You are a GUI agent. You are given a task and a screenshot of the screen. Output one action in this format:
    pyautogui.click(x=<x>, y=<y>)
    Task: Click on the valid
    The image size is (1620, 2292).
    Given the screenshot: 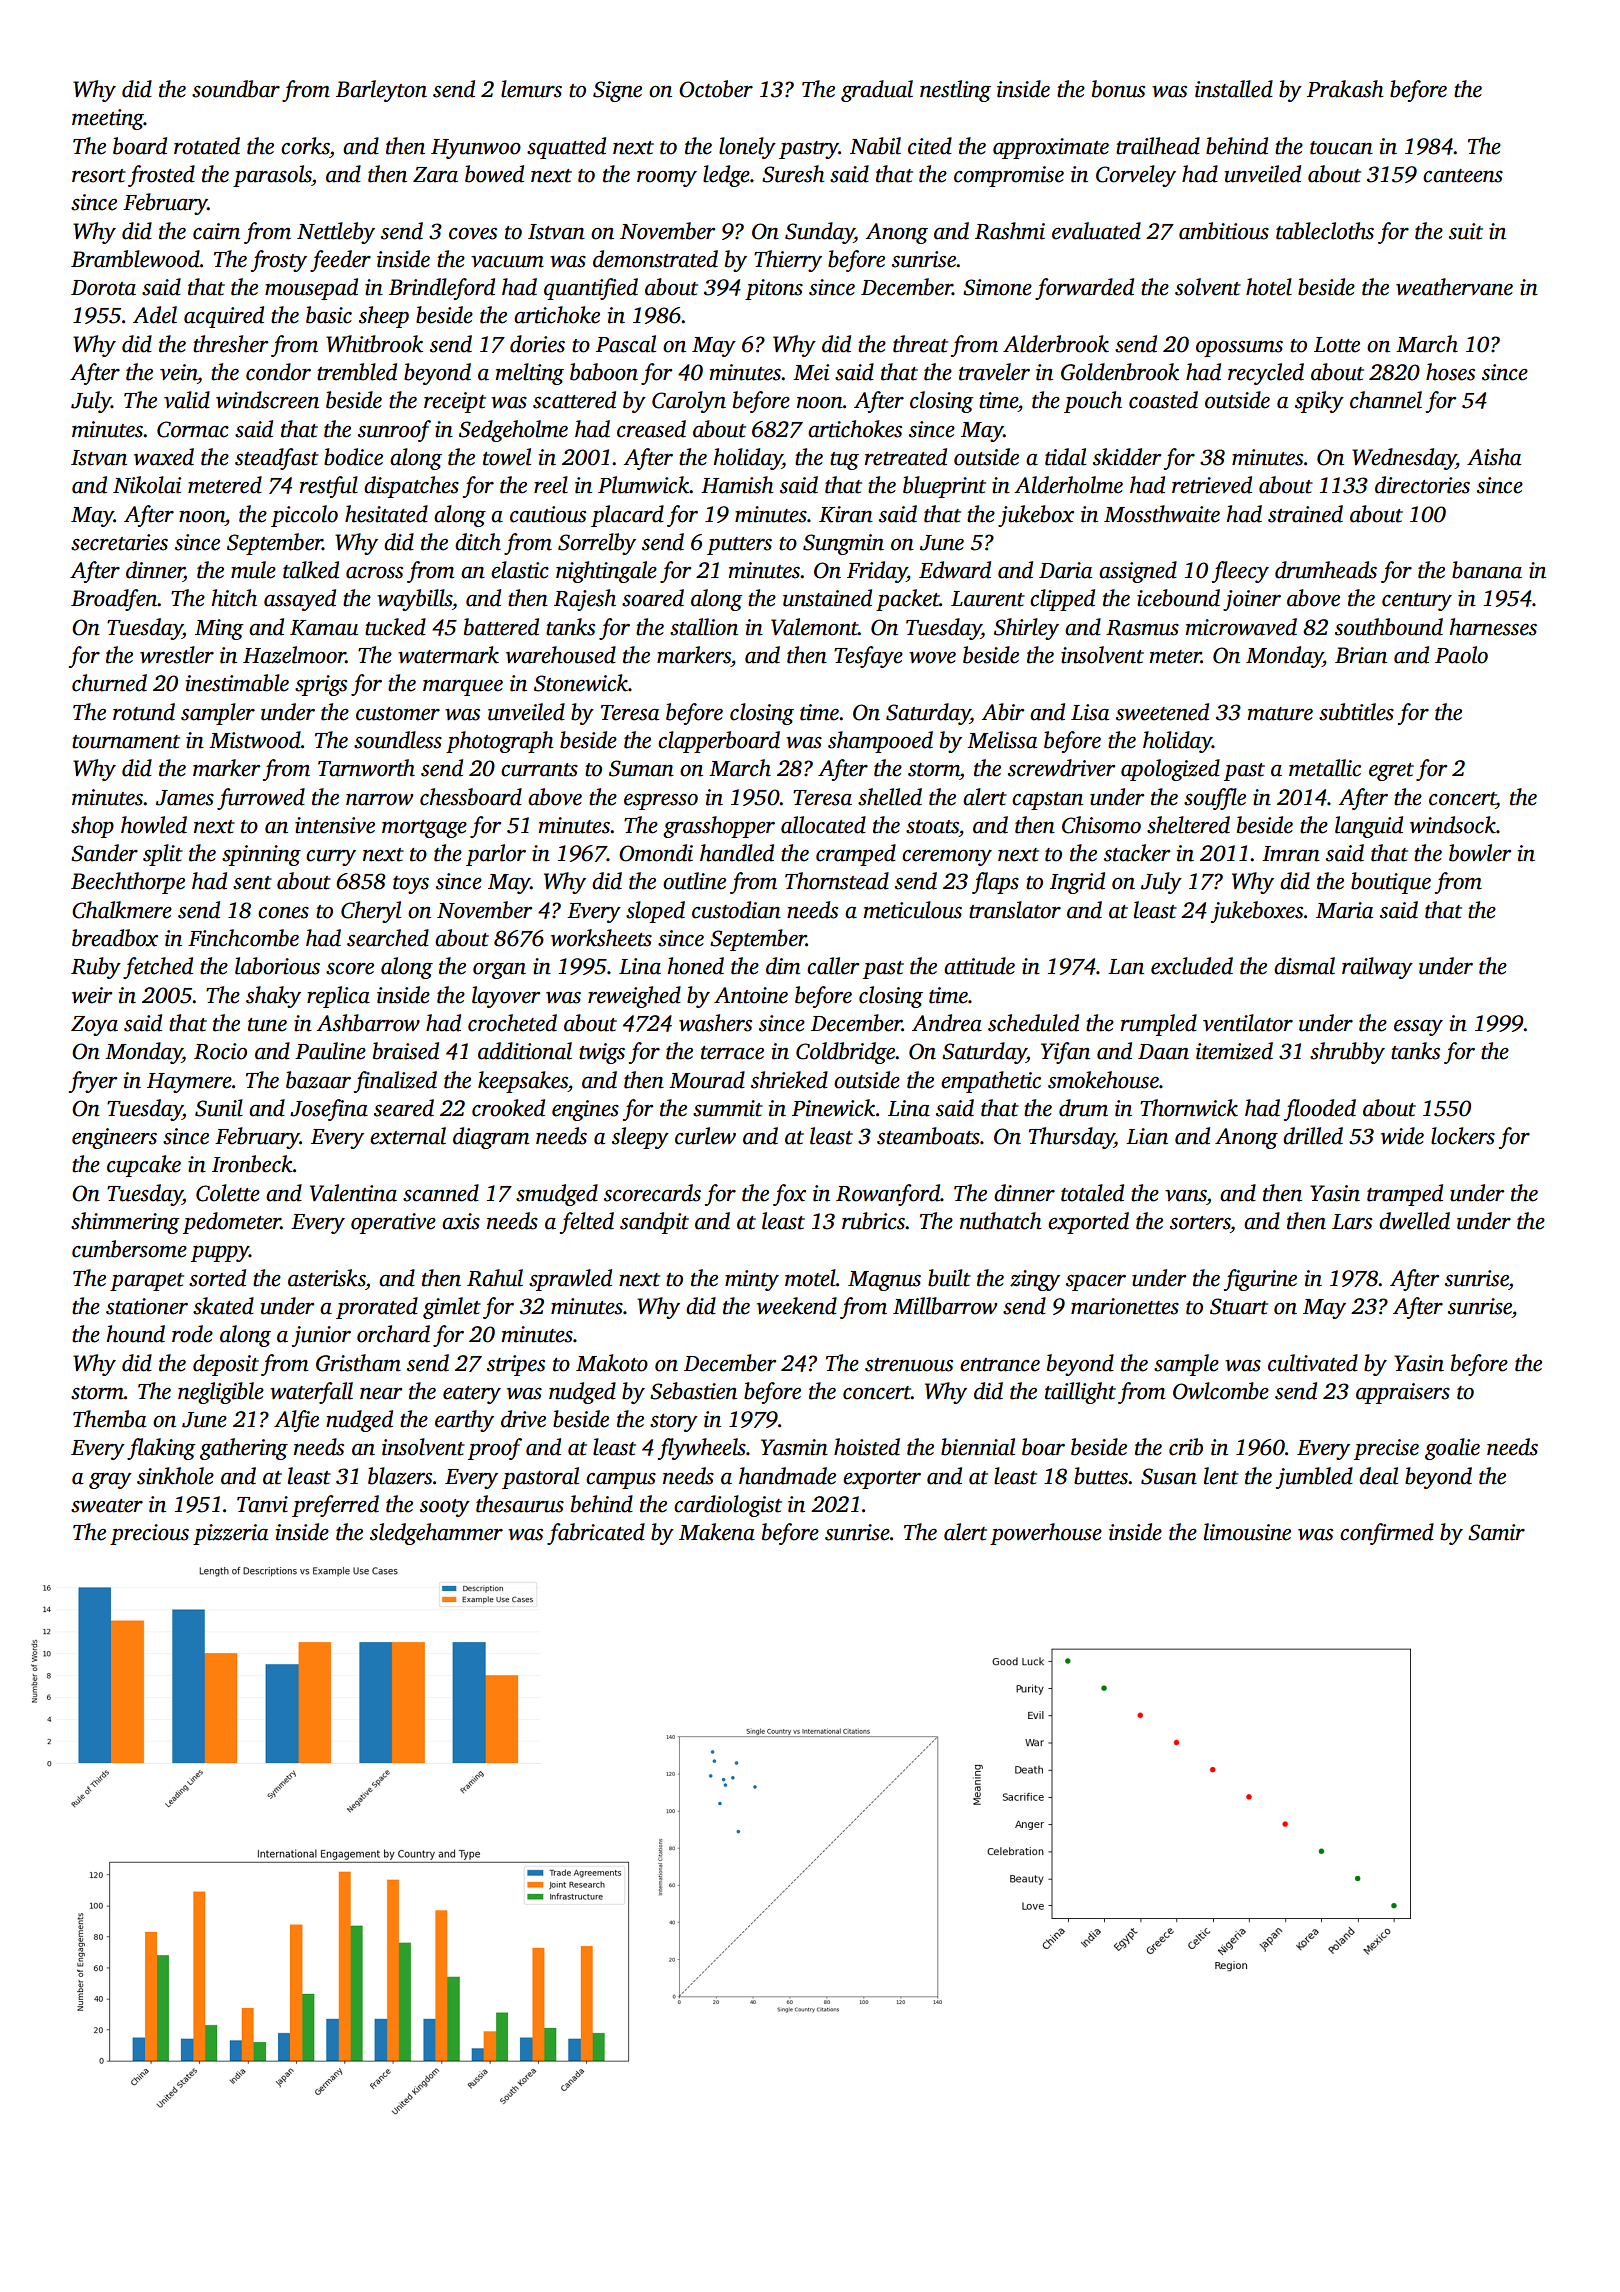 What is the action you would take?
    pyautogui.click(x=187, y=400)
